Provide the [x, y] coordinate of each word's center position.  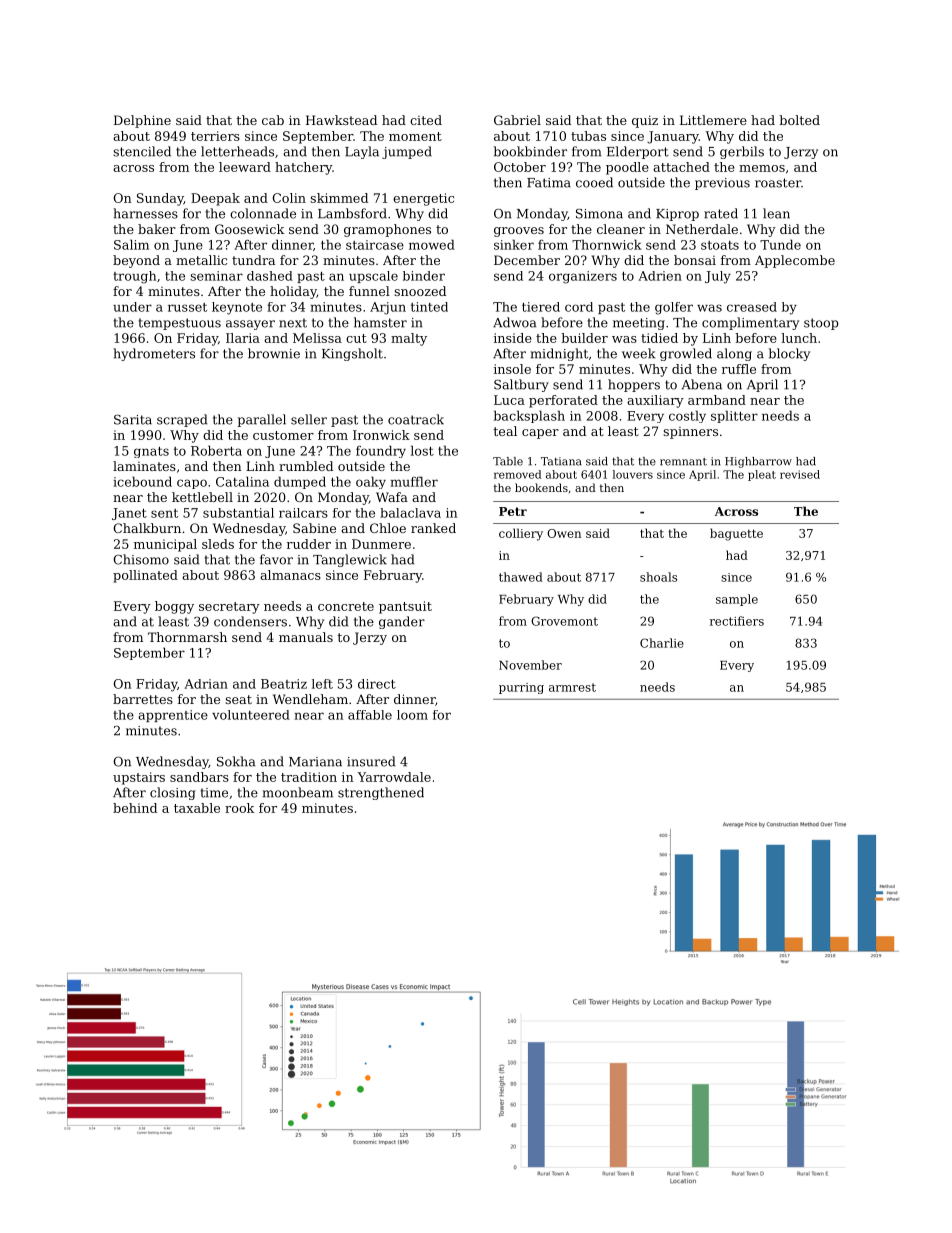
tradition [309, 777]
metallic [201, 260]
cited [426, 120]
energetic [423, 199]
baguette [736, 534]
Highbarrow [758, 462]
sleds [218, 544]
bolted [799, 120]
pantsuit [405, 607]
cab [273, 120]
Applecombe [795, 261]
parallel [261, 420]
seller [309, 419]
